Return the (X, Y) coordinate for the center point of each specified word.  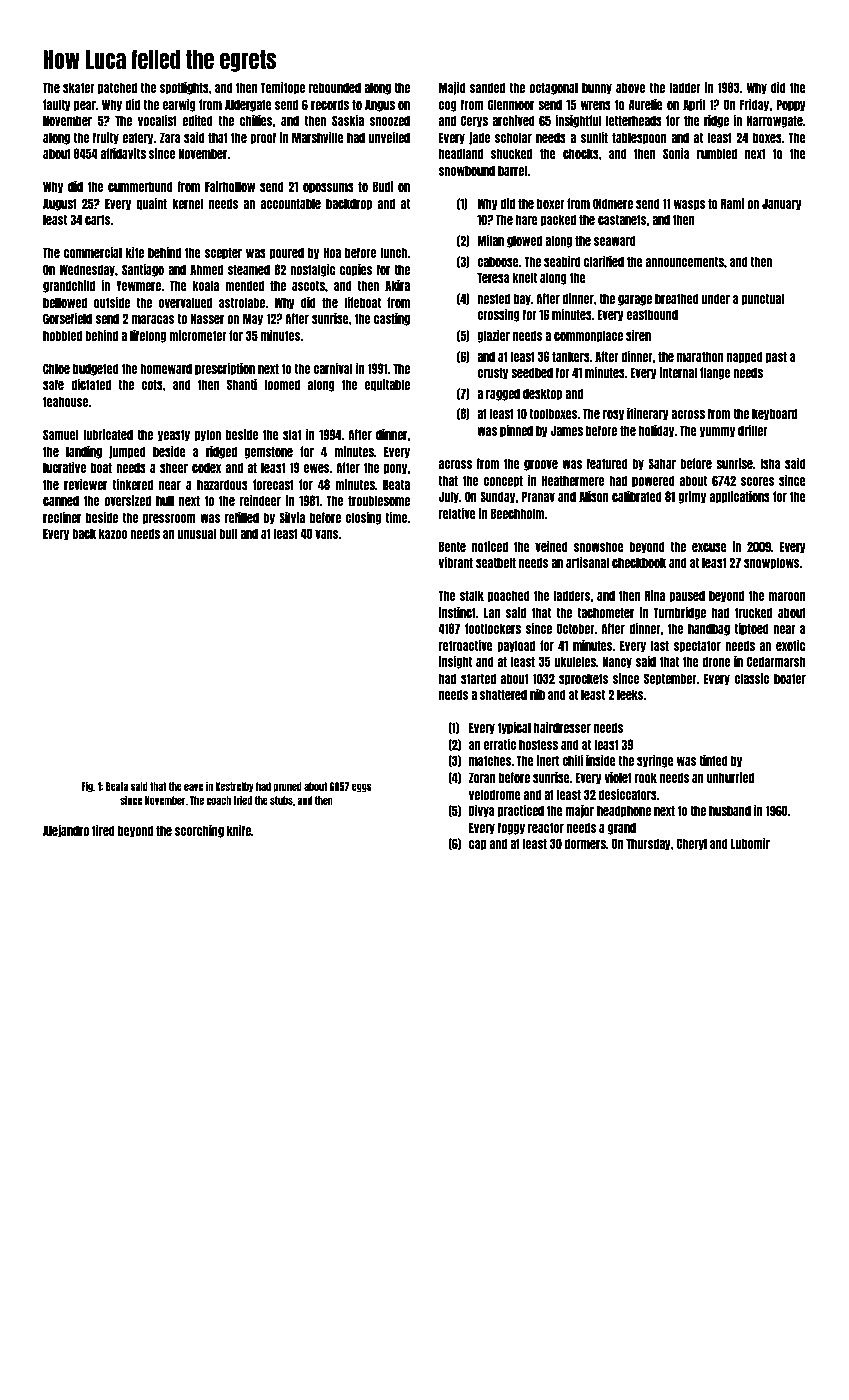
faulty (57, 105)
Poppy (791, 105)
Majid (452, 88)
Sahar (662, 463)
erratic (500, 744)
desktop (542, 394)
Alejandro (66, 831)
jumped (127, 452)
